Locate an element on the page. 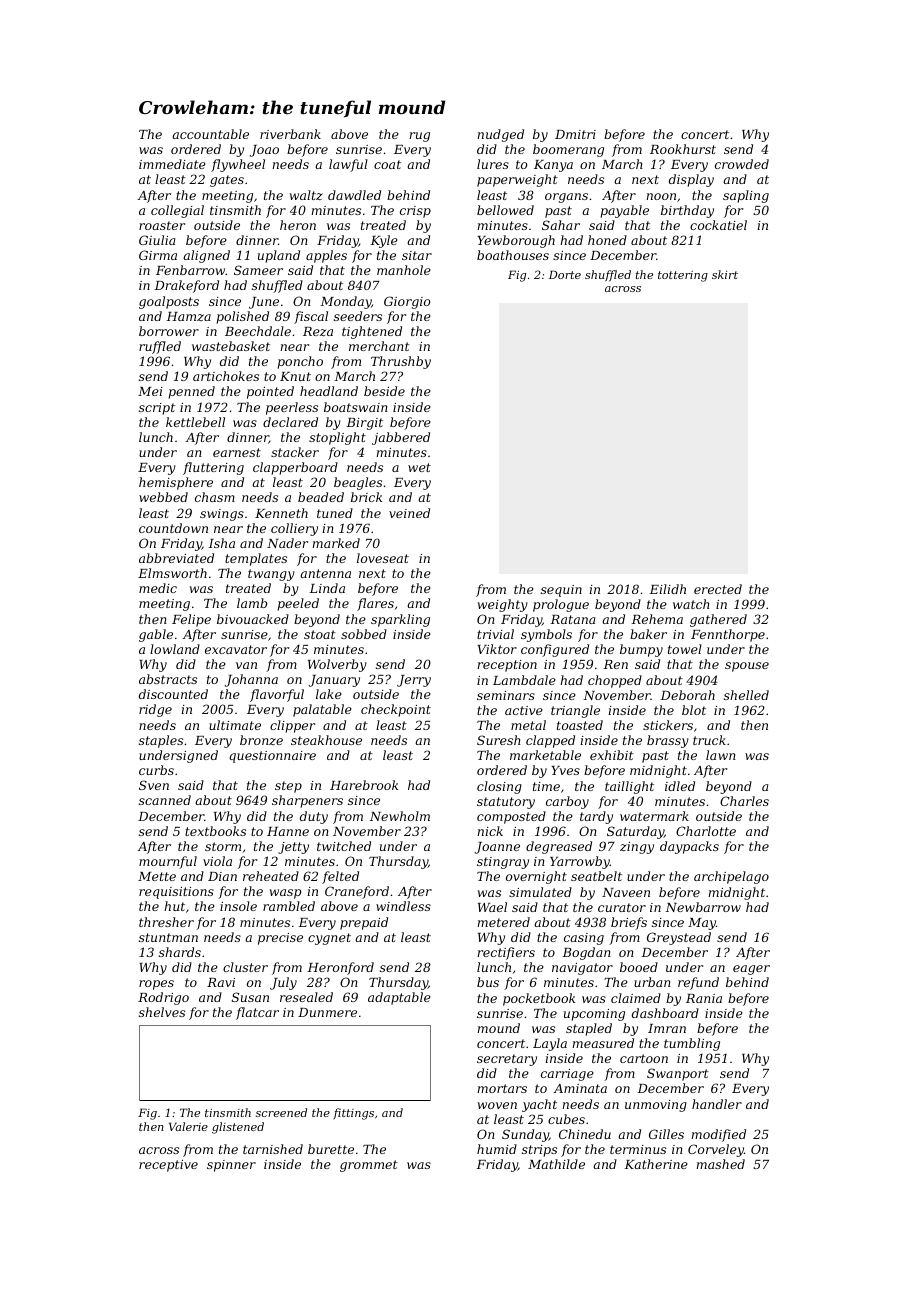 The height and width of the document is (1316, 908). stingray is located at coordinates (503, 863).
